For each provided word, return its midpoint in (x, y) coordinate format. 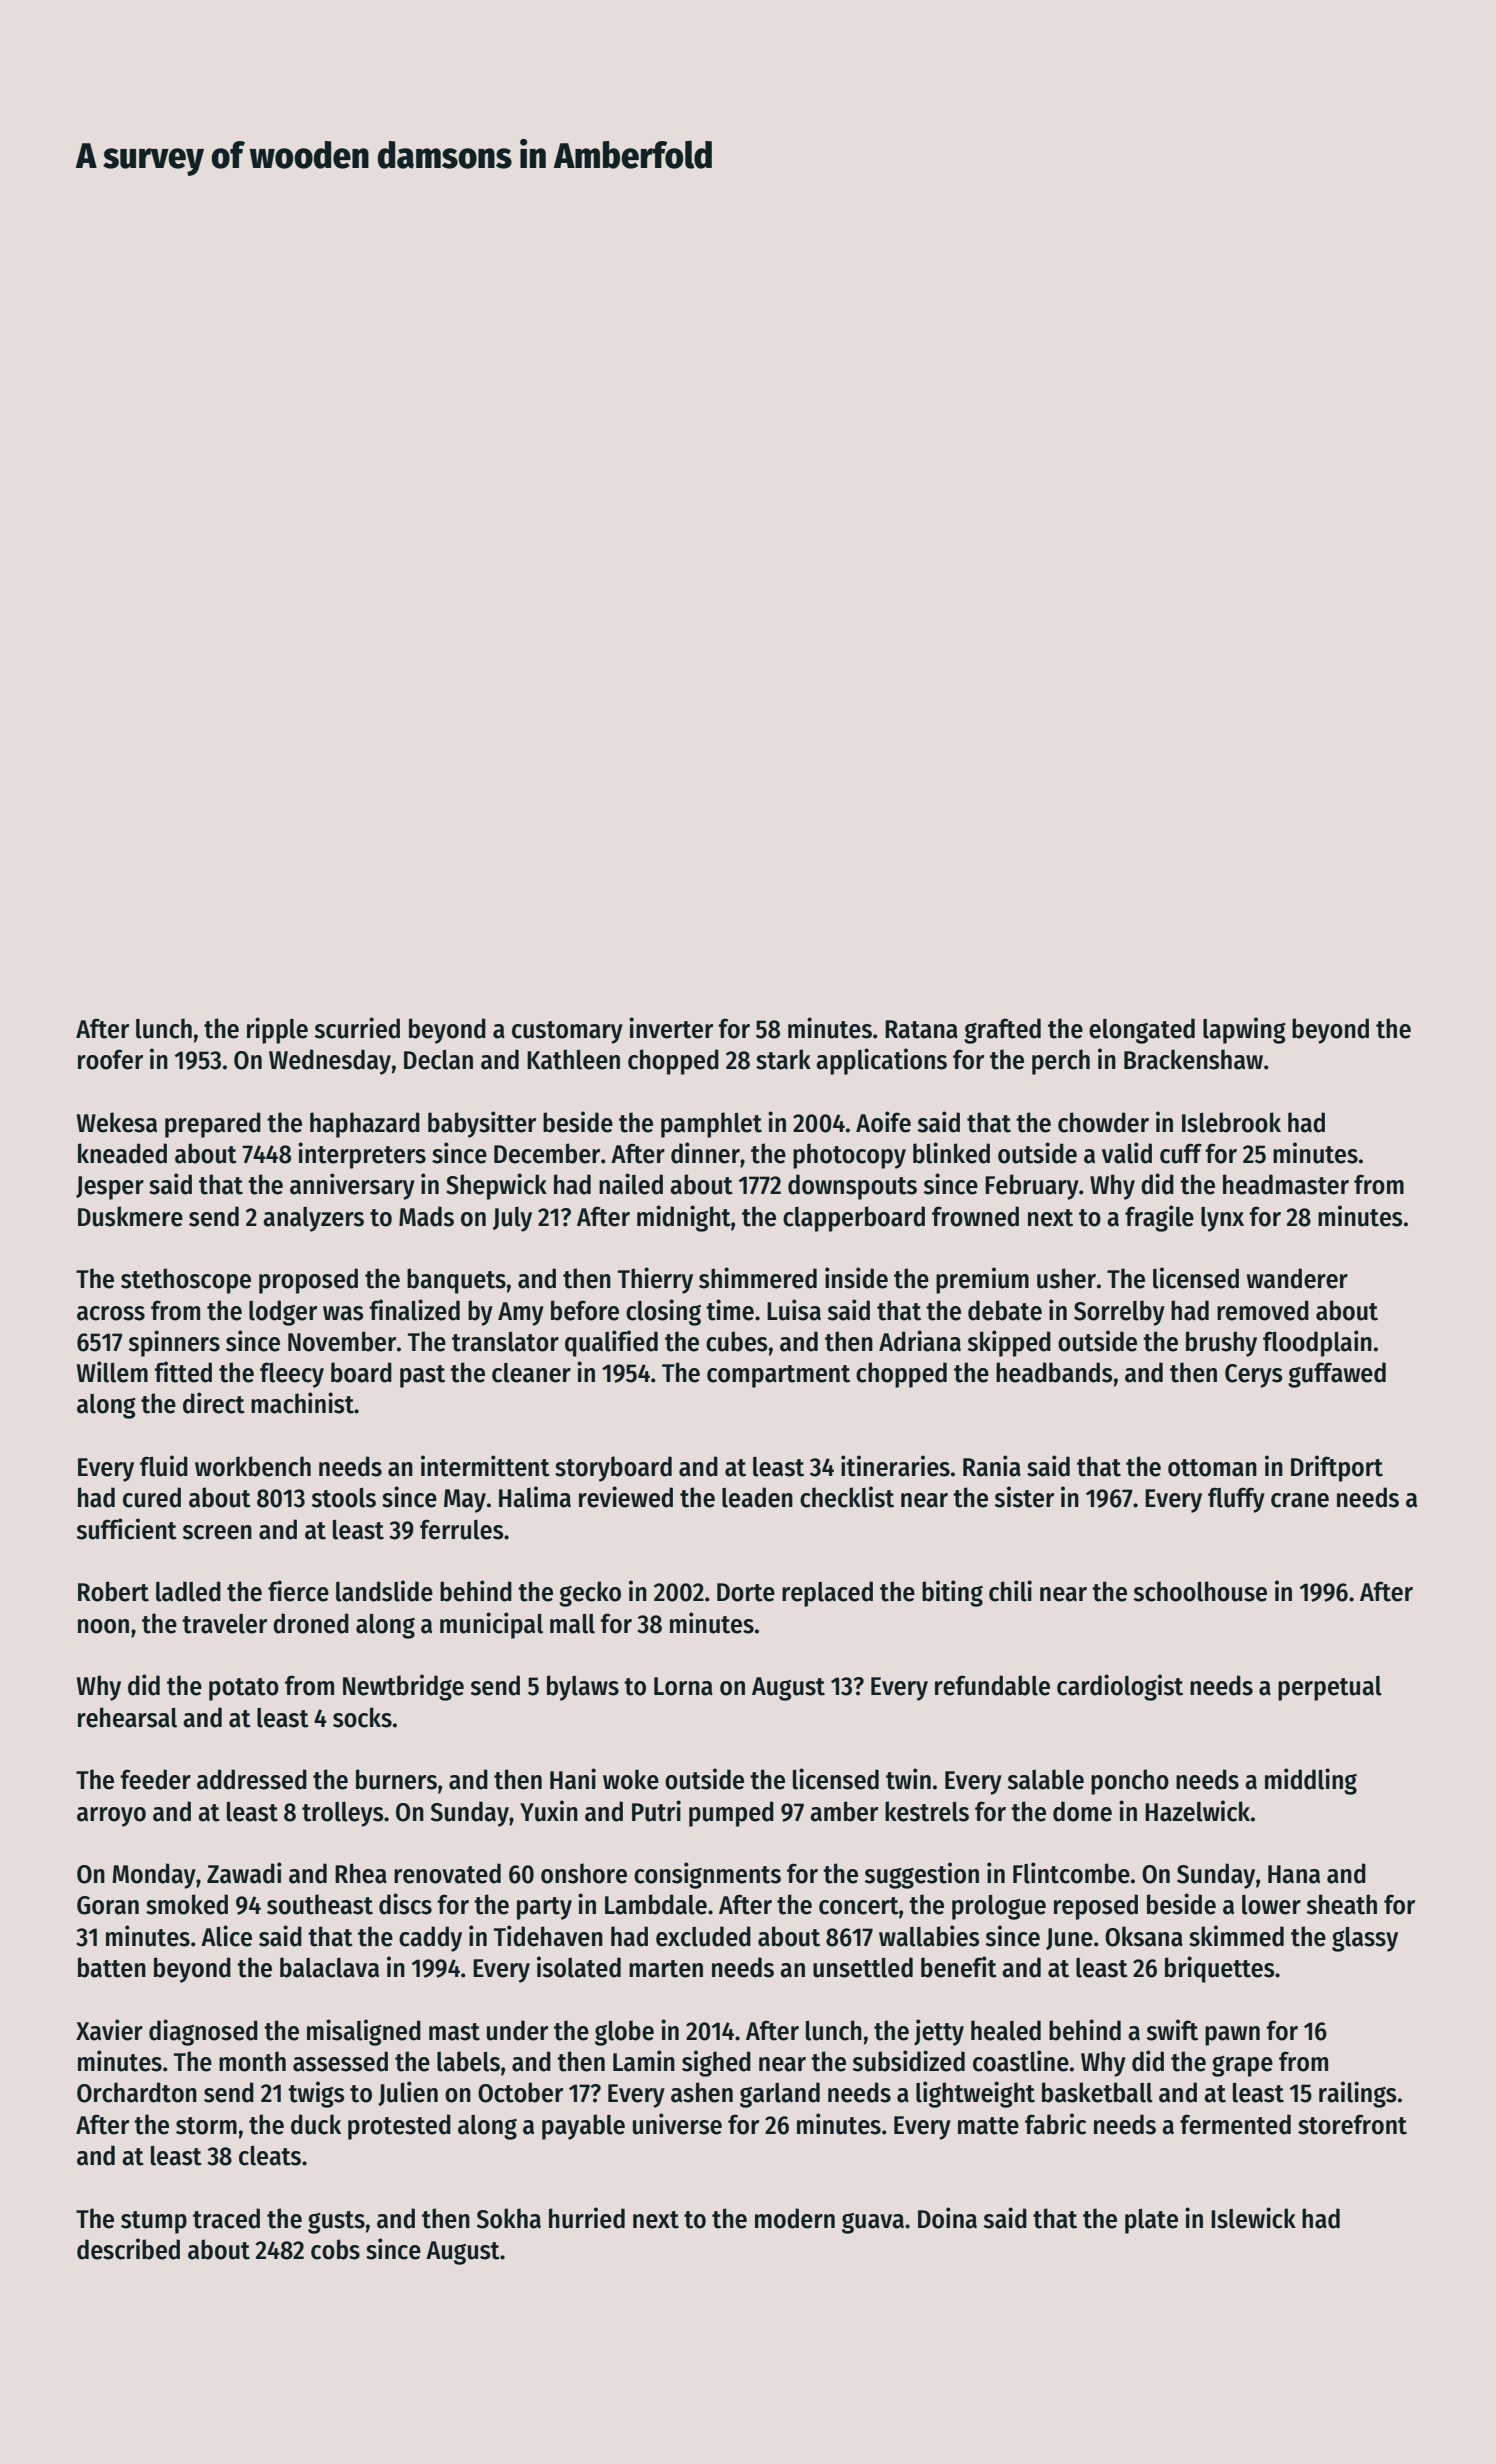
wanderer (1297, 1278)
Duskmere (130, 1216)
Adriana (920, 1341)
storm (206, 2126)
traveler (224, 1624)
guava (873, 2223)
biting (952, 1593)
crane (1300, 1500)
